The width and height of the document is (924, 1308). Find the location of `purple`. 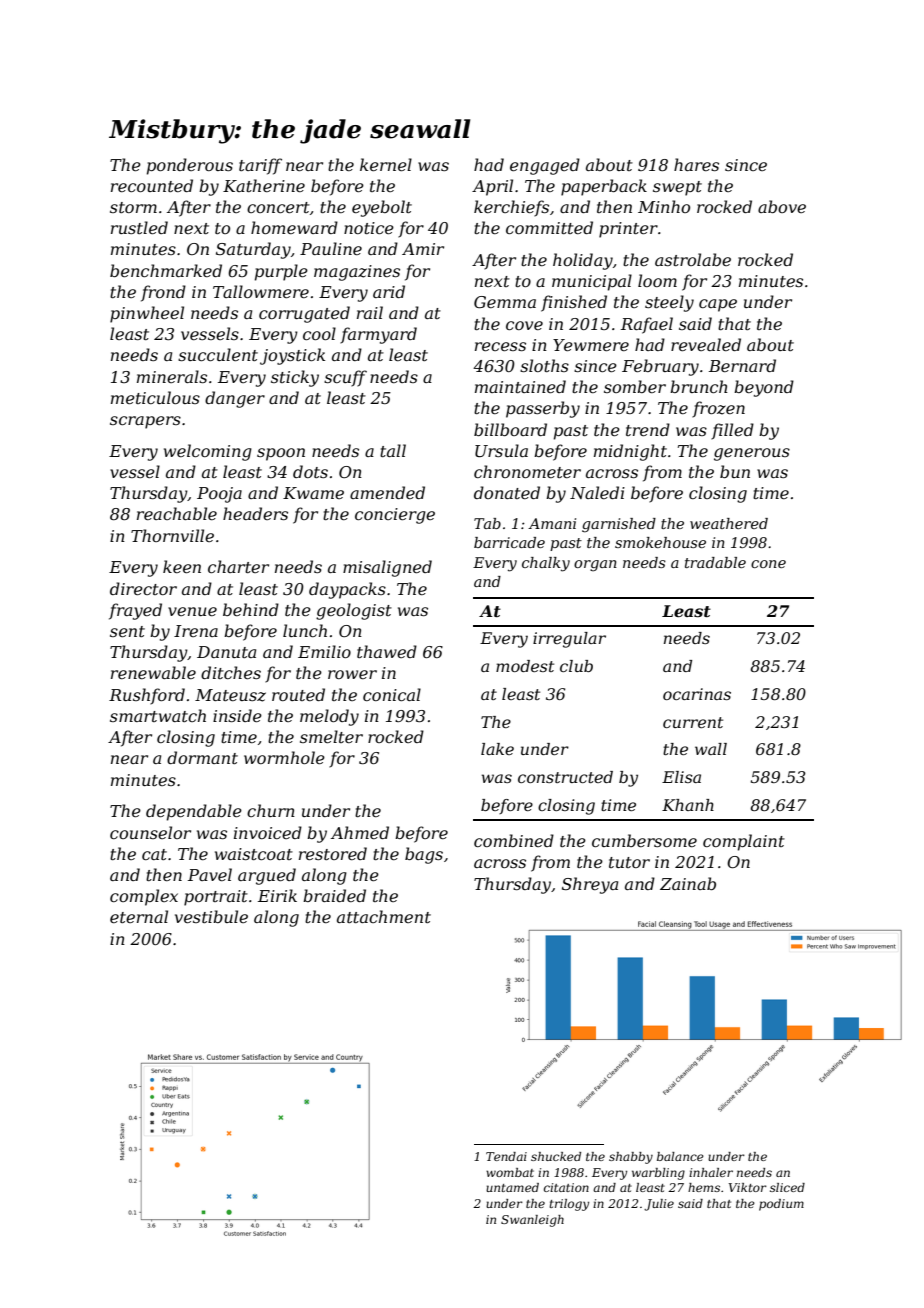

purple is located at coordinates (281, 272).
